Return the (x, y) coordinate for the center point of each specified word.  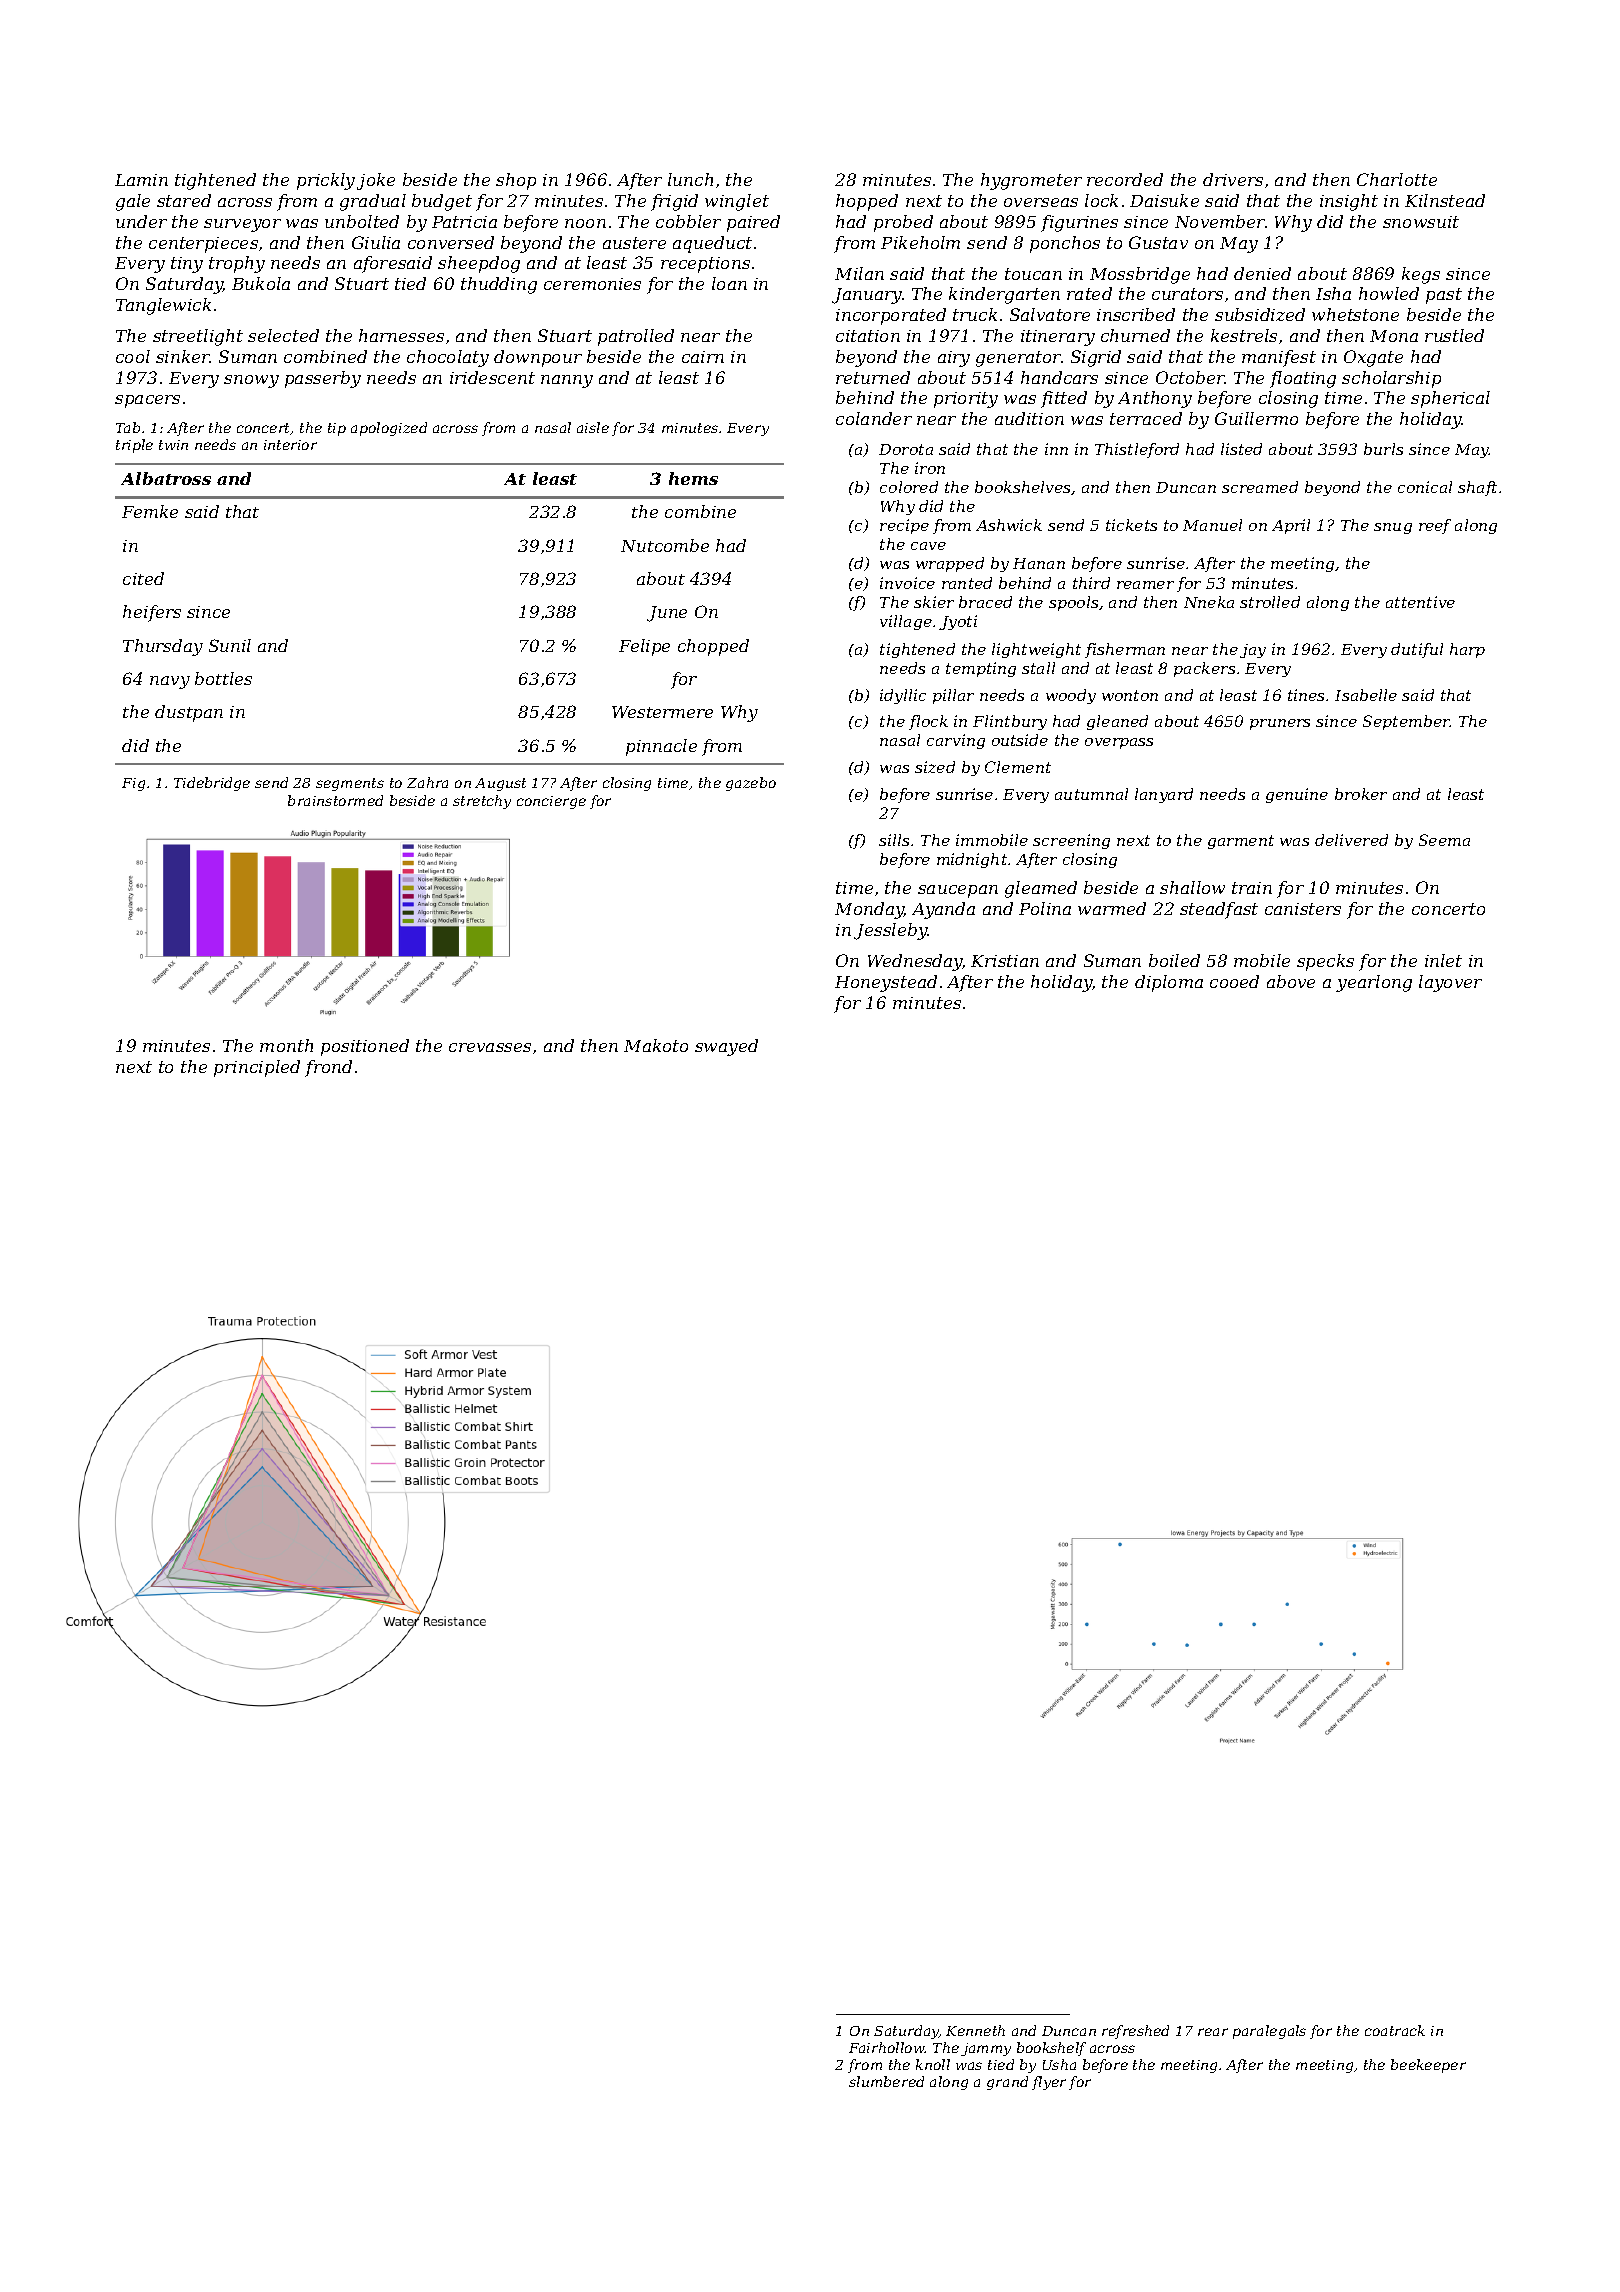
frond (328, 1068)
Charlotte (1397, 179)
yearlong (1374, 983)
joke (376, 181)
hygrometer (1031, 181)
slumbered (886, 2081)
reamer (1145, 585)
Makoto (656, 1045)
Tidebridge (212, 784)
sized (935, 767)
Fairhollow (887, 2047)
